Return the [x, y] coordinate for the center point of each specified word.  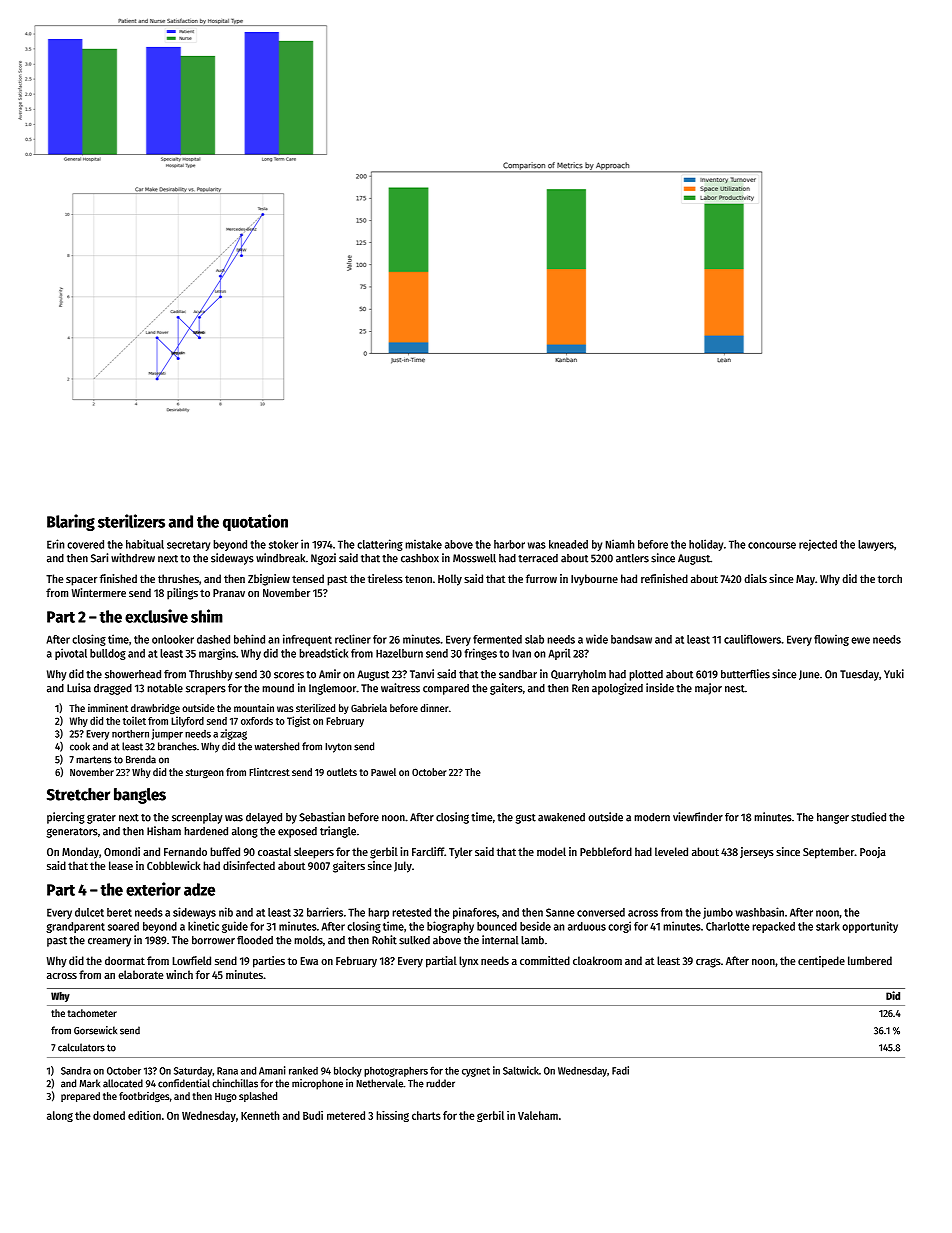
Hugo [226, 1097]
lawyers [876, 545]
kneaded [568, 544]
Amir [330, 674]
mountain [254, 708]
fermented [497, 639]
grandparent [75, 927]
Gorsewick [95, 1030]
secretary [188, 546]
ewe [860, 640]
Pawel [383, 772]
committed [545, 960]
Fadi [620, 1070]
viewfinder [698, 817]
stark [828, 926]
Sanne [560, 912]
